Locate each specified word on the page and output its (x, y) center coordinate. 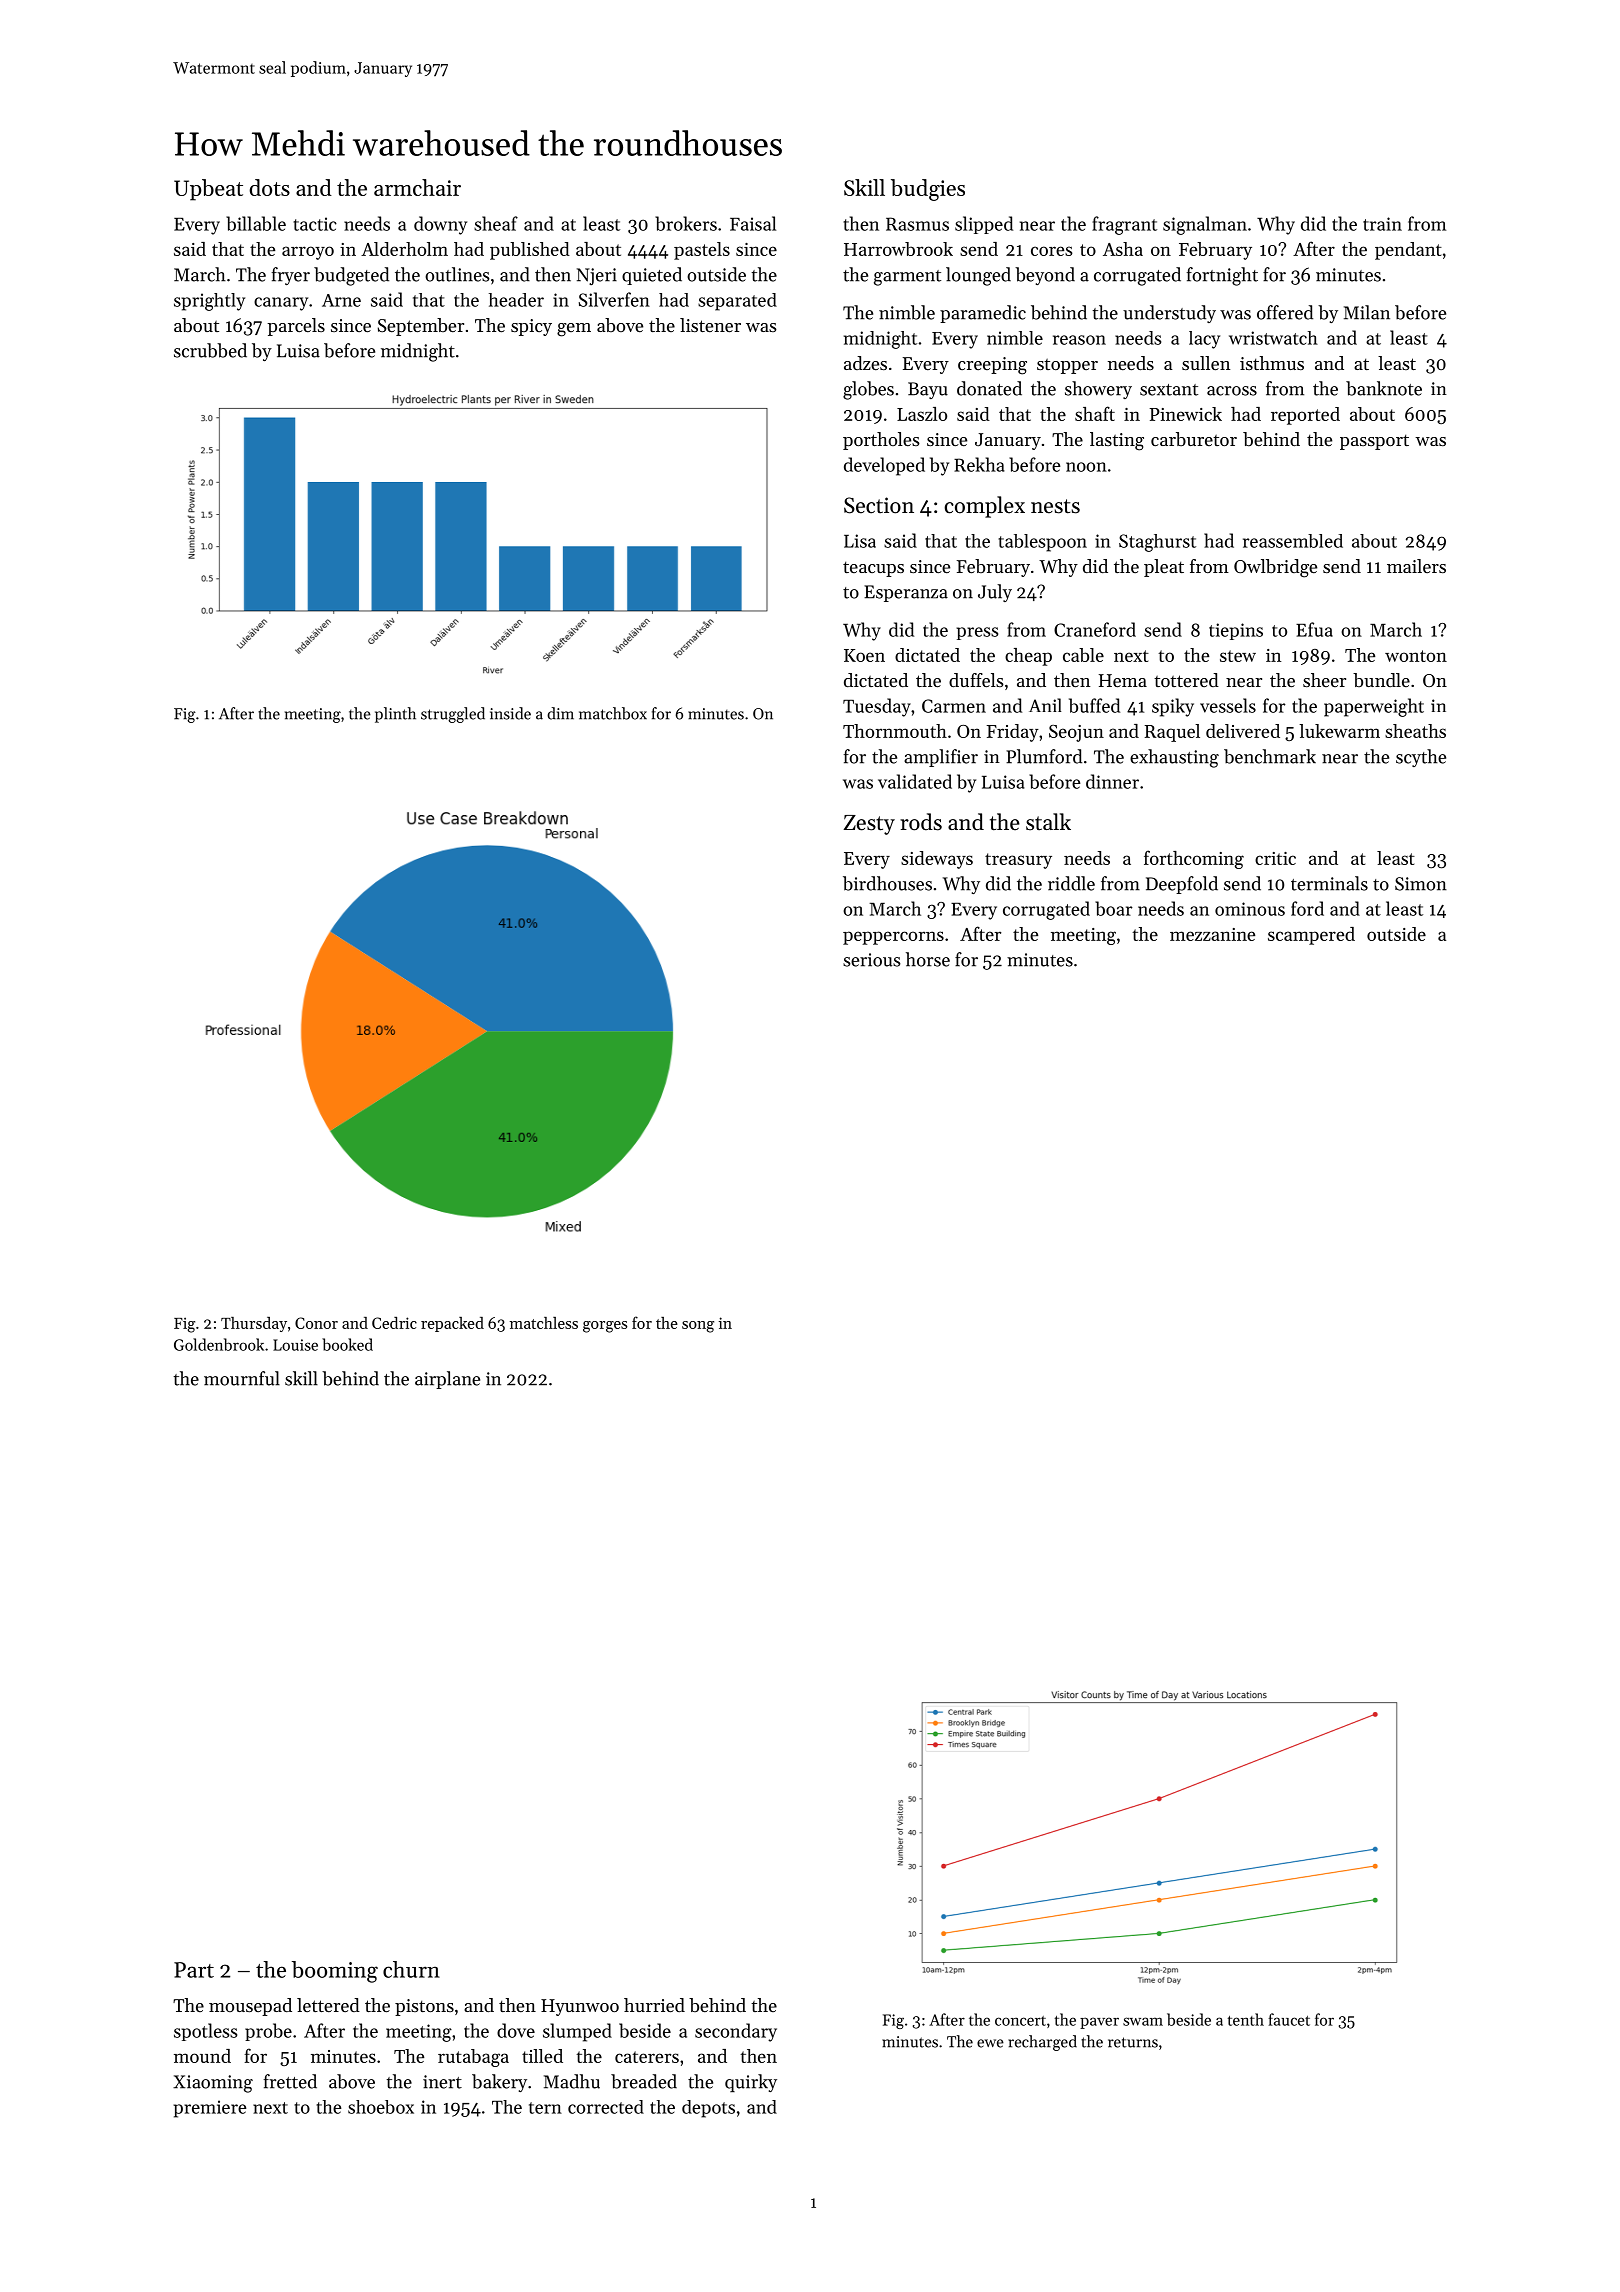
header (516, 300)
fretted (290, 2081)
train (1382, 224)
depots (708, 2109)
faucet (1289, 2019)
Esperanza (906, 593)
